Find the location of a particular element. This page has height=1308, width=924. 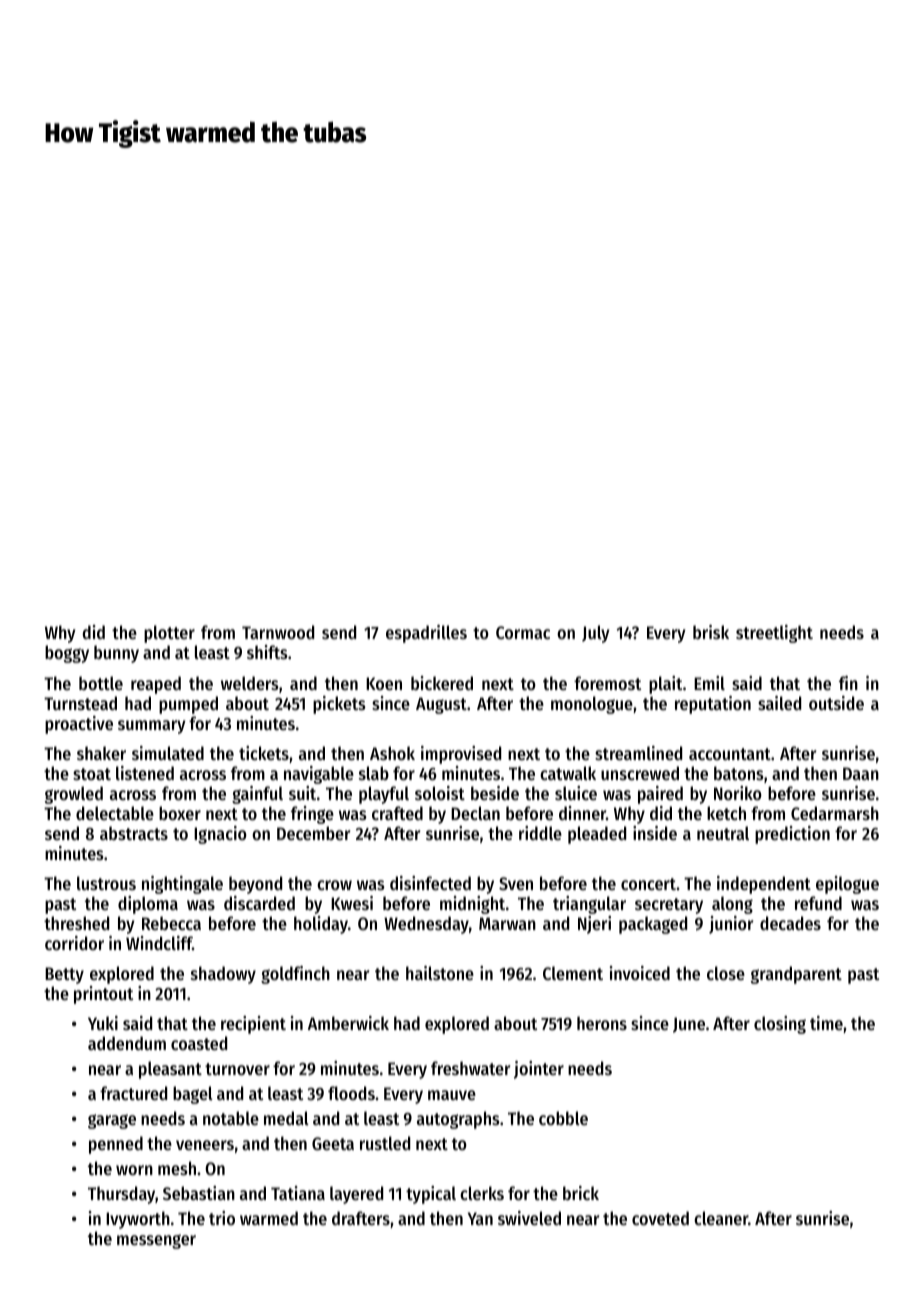

prediction is located at coordinates (792, 835).
